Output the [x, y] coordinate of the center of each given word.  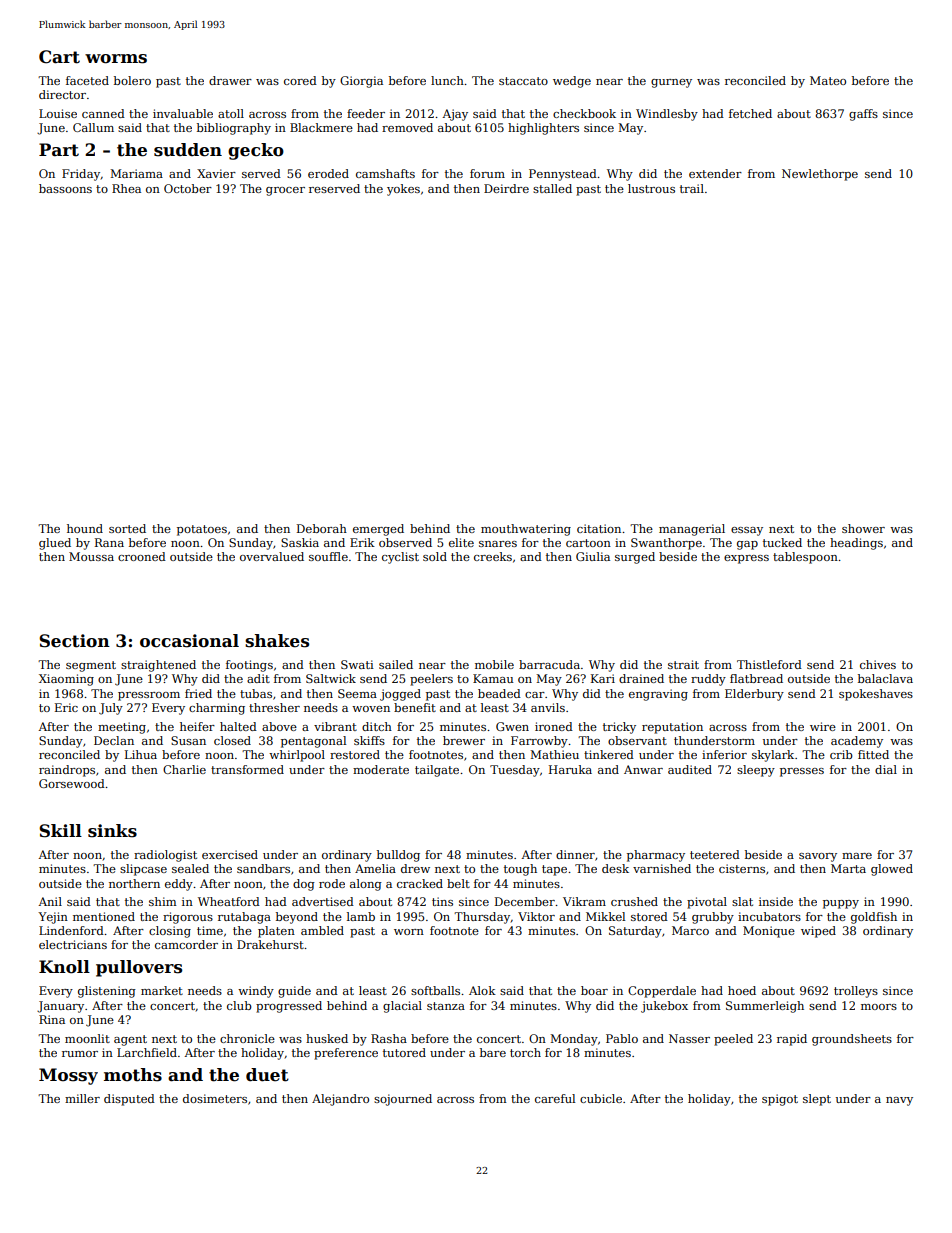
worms [116, 59]
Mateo [828, 80]
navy [899, 1101]
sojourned [403, 1100]
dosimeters [215, 1098]
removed [407, 127]
